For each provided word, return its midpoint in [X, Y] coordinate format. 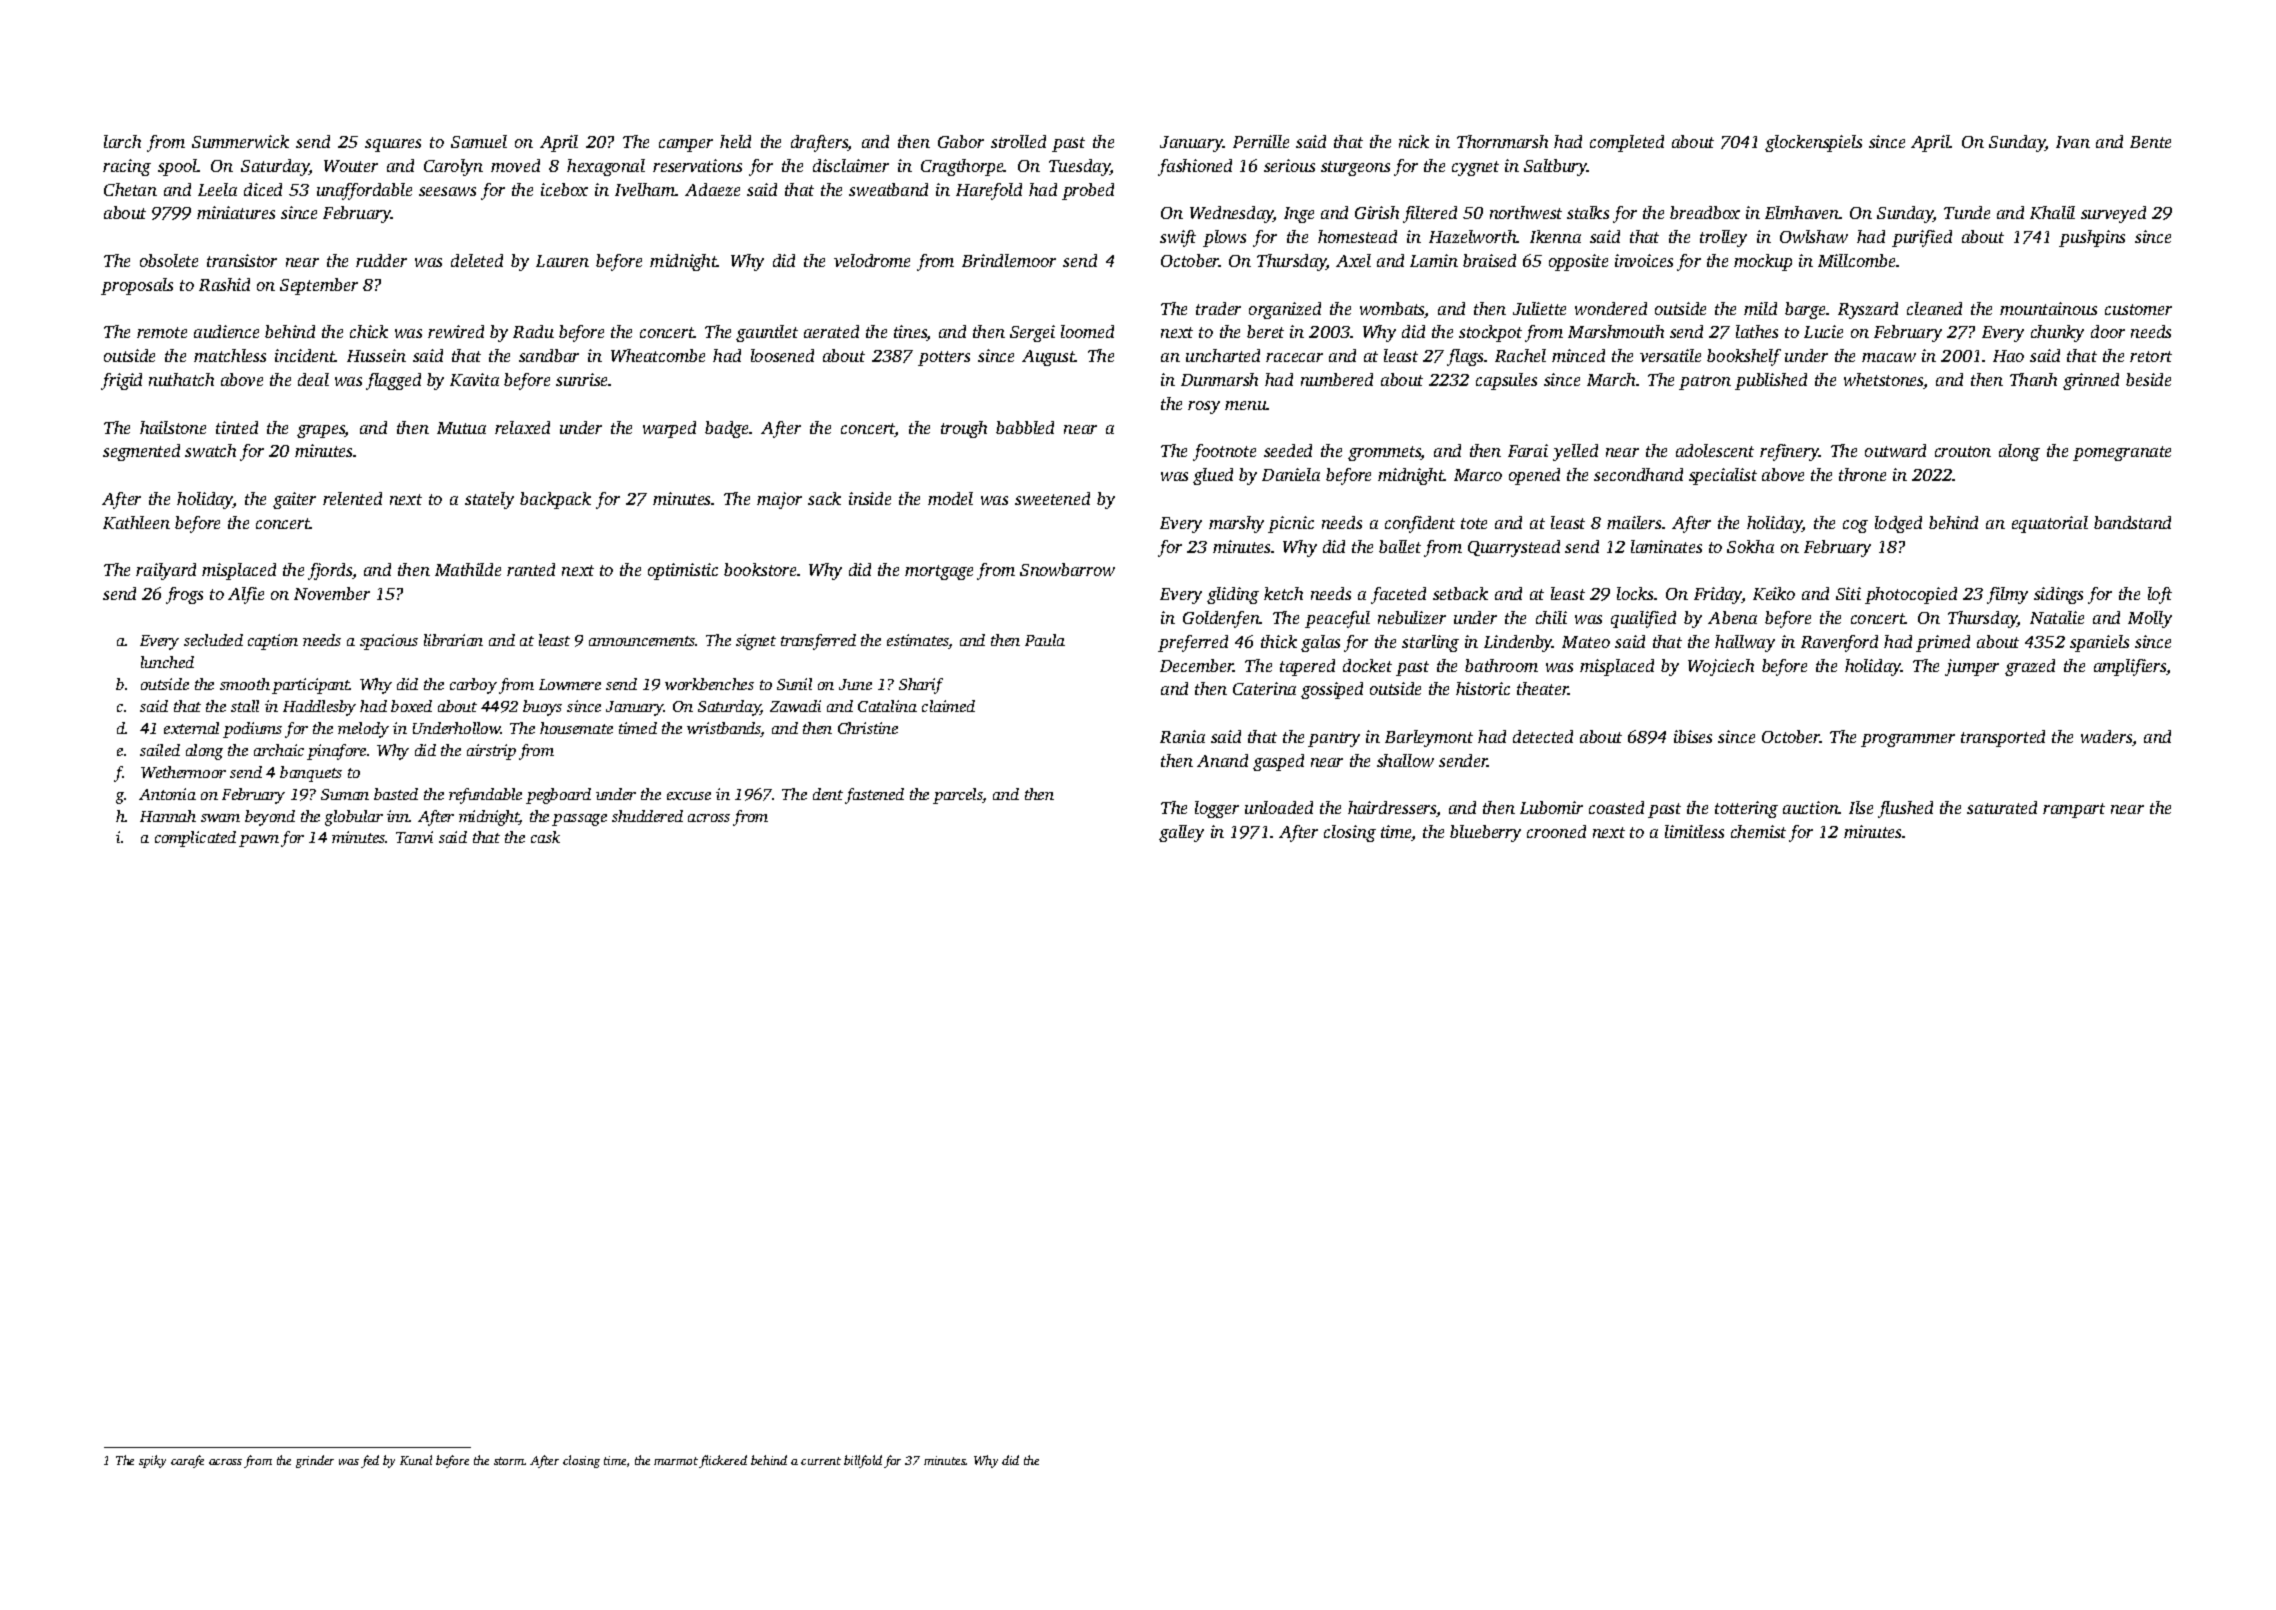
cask [545, 837]
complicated [195, 839]
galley [1181, 833]
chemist [1758, 831]
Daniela [1291, 474]
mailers [1634, 522]
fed [370, 1461]
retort [2151, 356]
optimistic [683, 571]
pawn [259, 841]
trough [964, 429]
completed [1627, 143]
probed [1088, 191]
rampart [2074, 810]
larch [122, 141]
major [779, 500]
